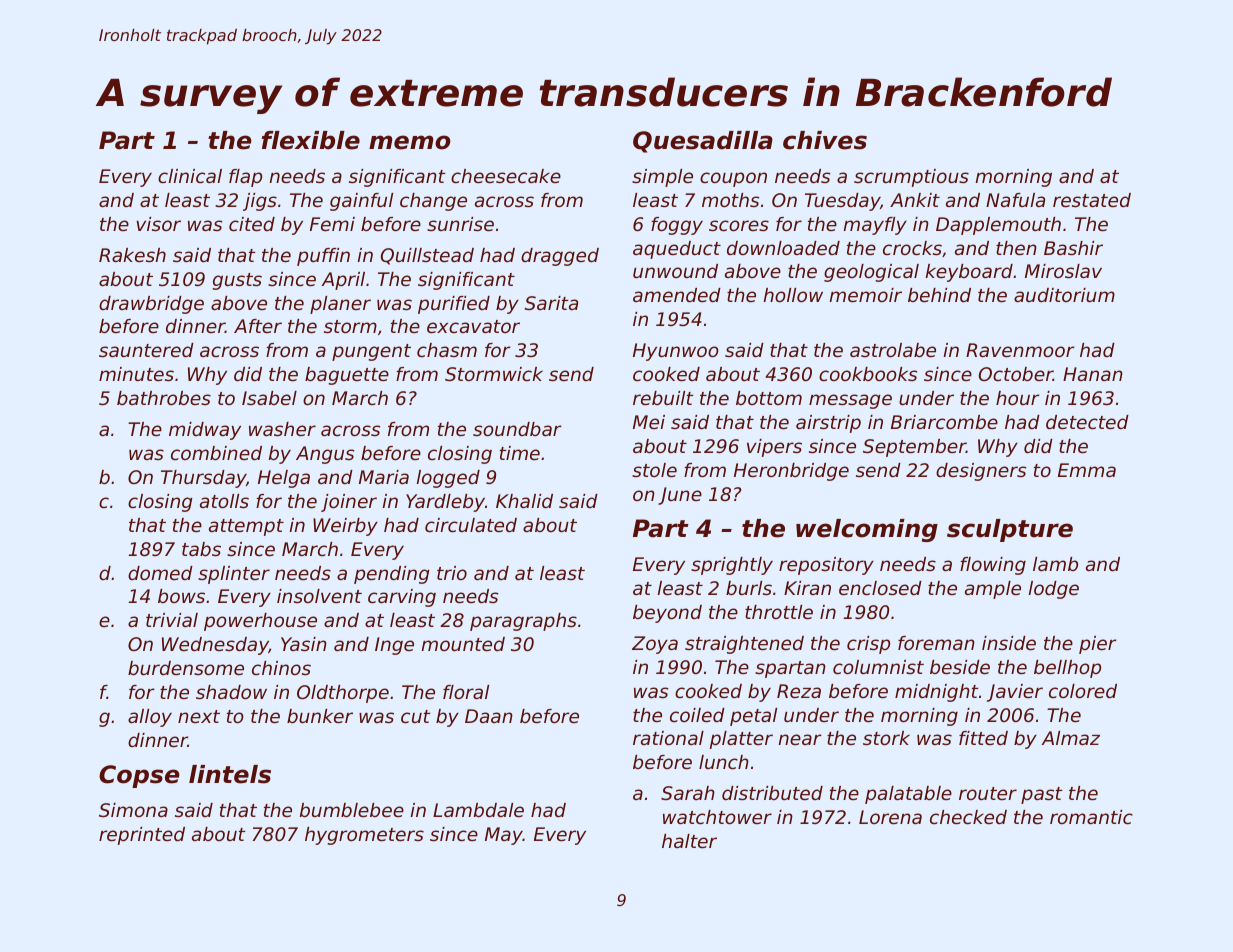 The image size is (1233, 952). I want to click on reprinted, so click(142, 836).
